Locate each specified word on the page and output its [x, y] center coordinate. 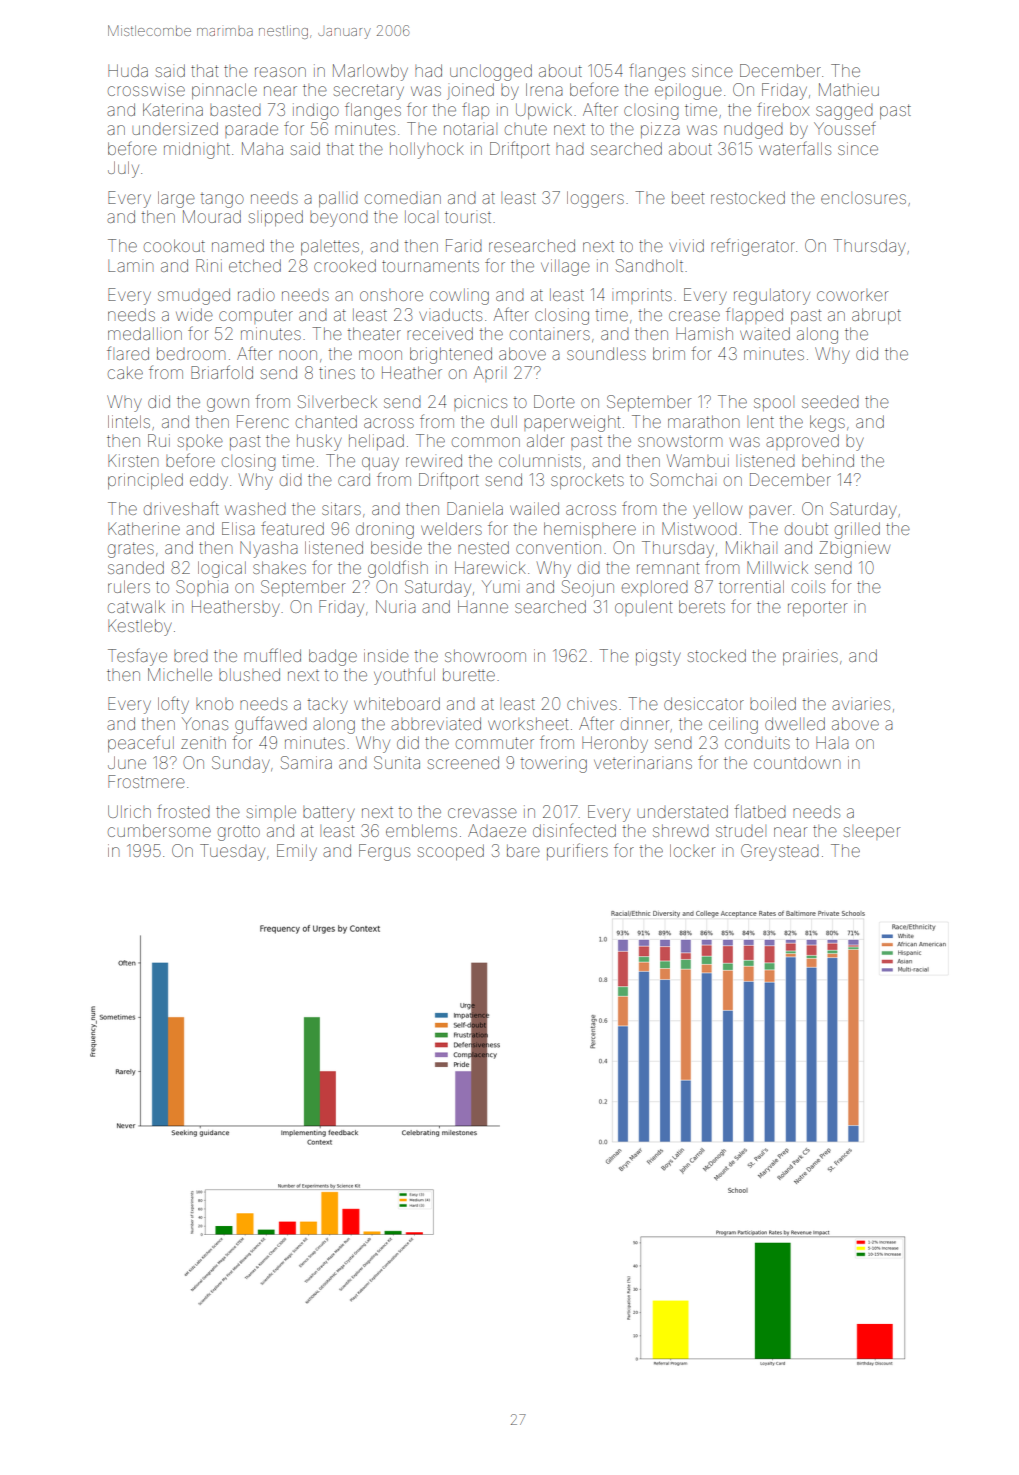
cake [125, 372]
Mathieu [849, 89]
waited [765, 333]
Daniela [475, 508]
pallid [338, 199]
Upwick [544, 111]
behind [828, 460]
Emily [297, 852]
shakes [279, 567]
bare [523, 850]
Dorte [554, 401]
